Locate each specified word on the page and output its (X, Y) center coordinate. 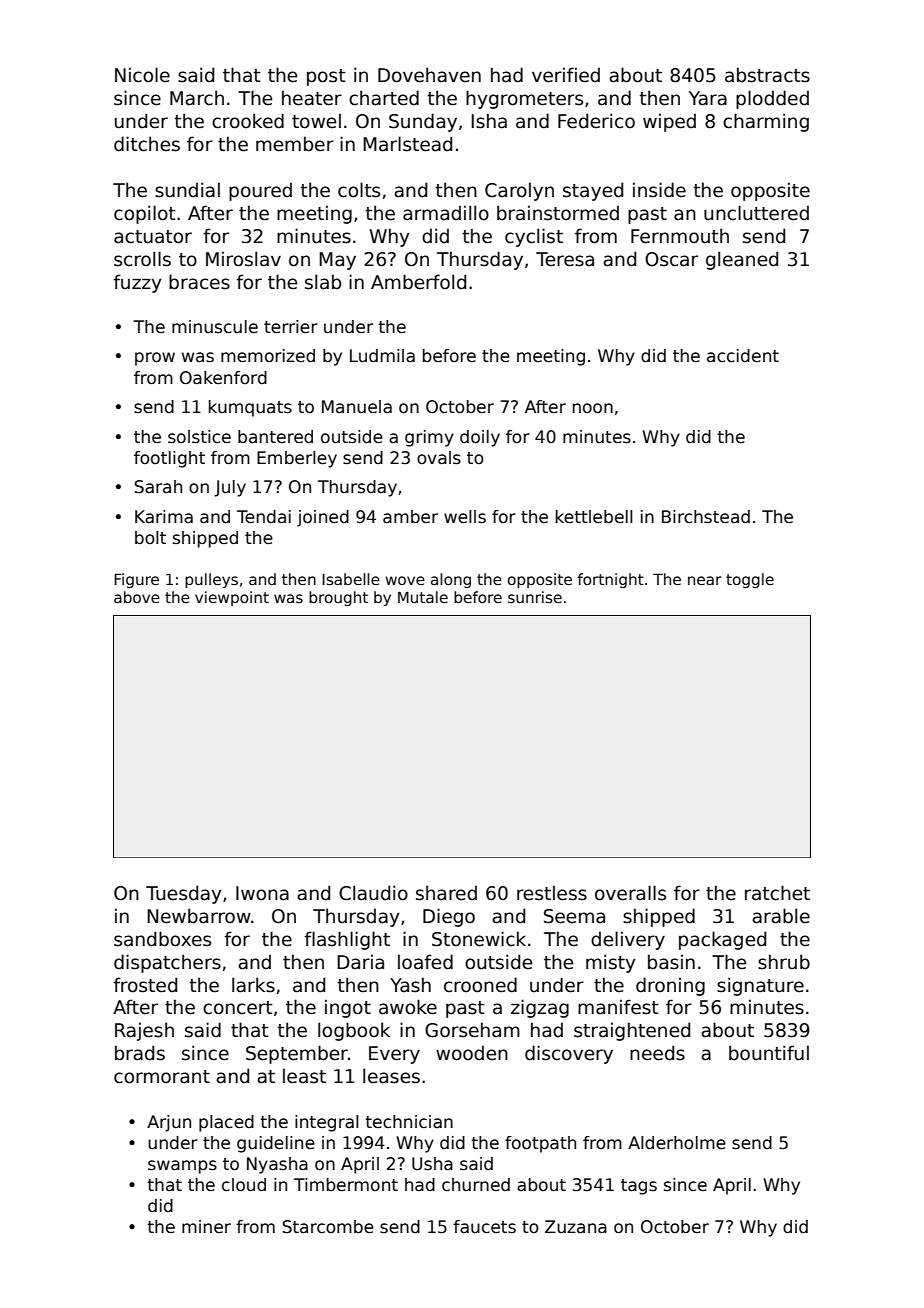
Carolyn (519, 191)
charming (766, 122)
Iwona (262, 893)
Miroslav (243, 259)
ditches (147, 144)
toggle (750, 580)
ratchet (777, 893)
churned (476, 1185)
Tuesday (184, 894)
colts (359, 190)
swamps (182, 1167)
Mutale (423, 597)
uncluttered (756, 213)
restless (552, 893)
